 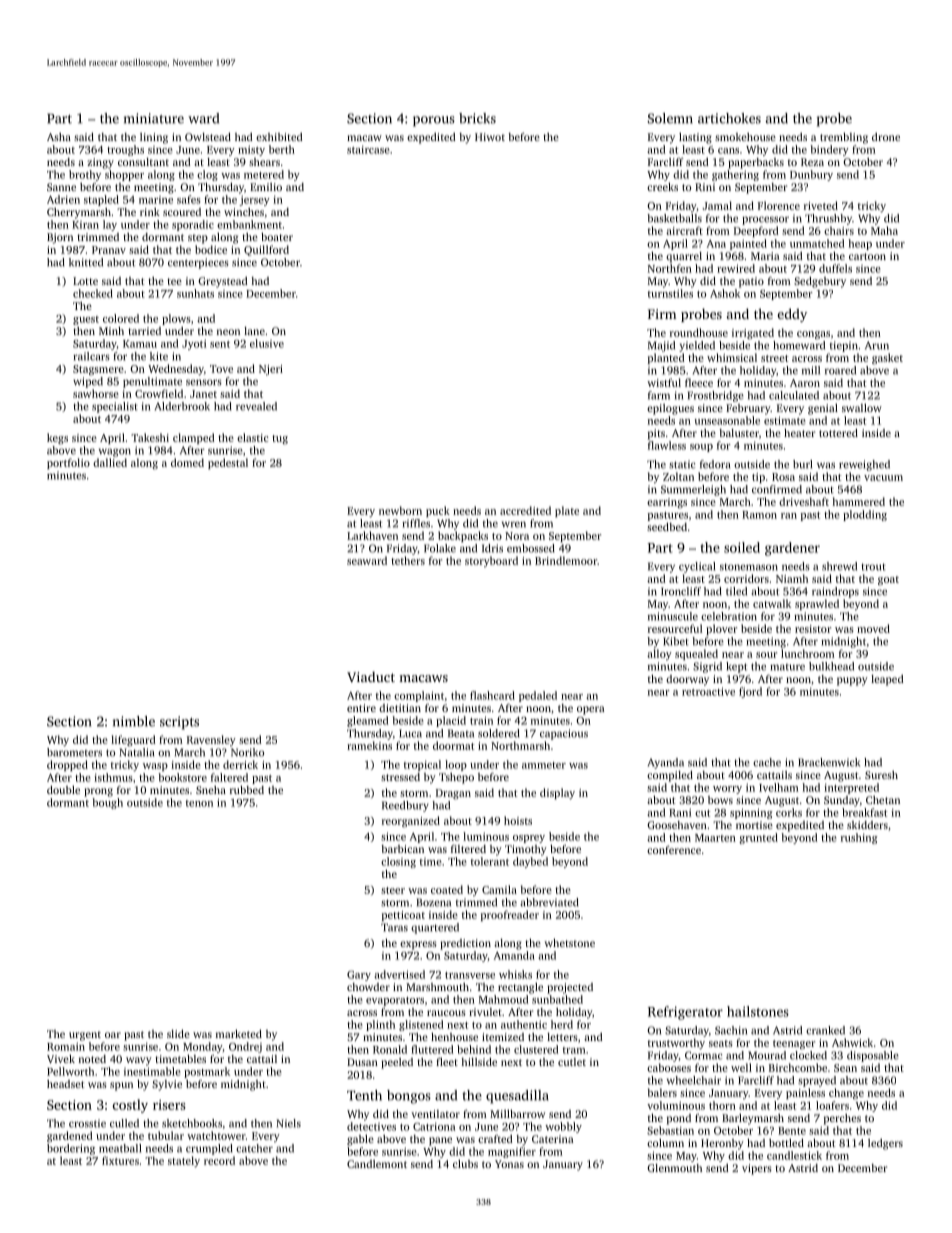 What do you see at coordinates (520, 745) in the document?
I see `Northmarsh` at bounding box center [520, 745].
